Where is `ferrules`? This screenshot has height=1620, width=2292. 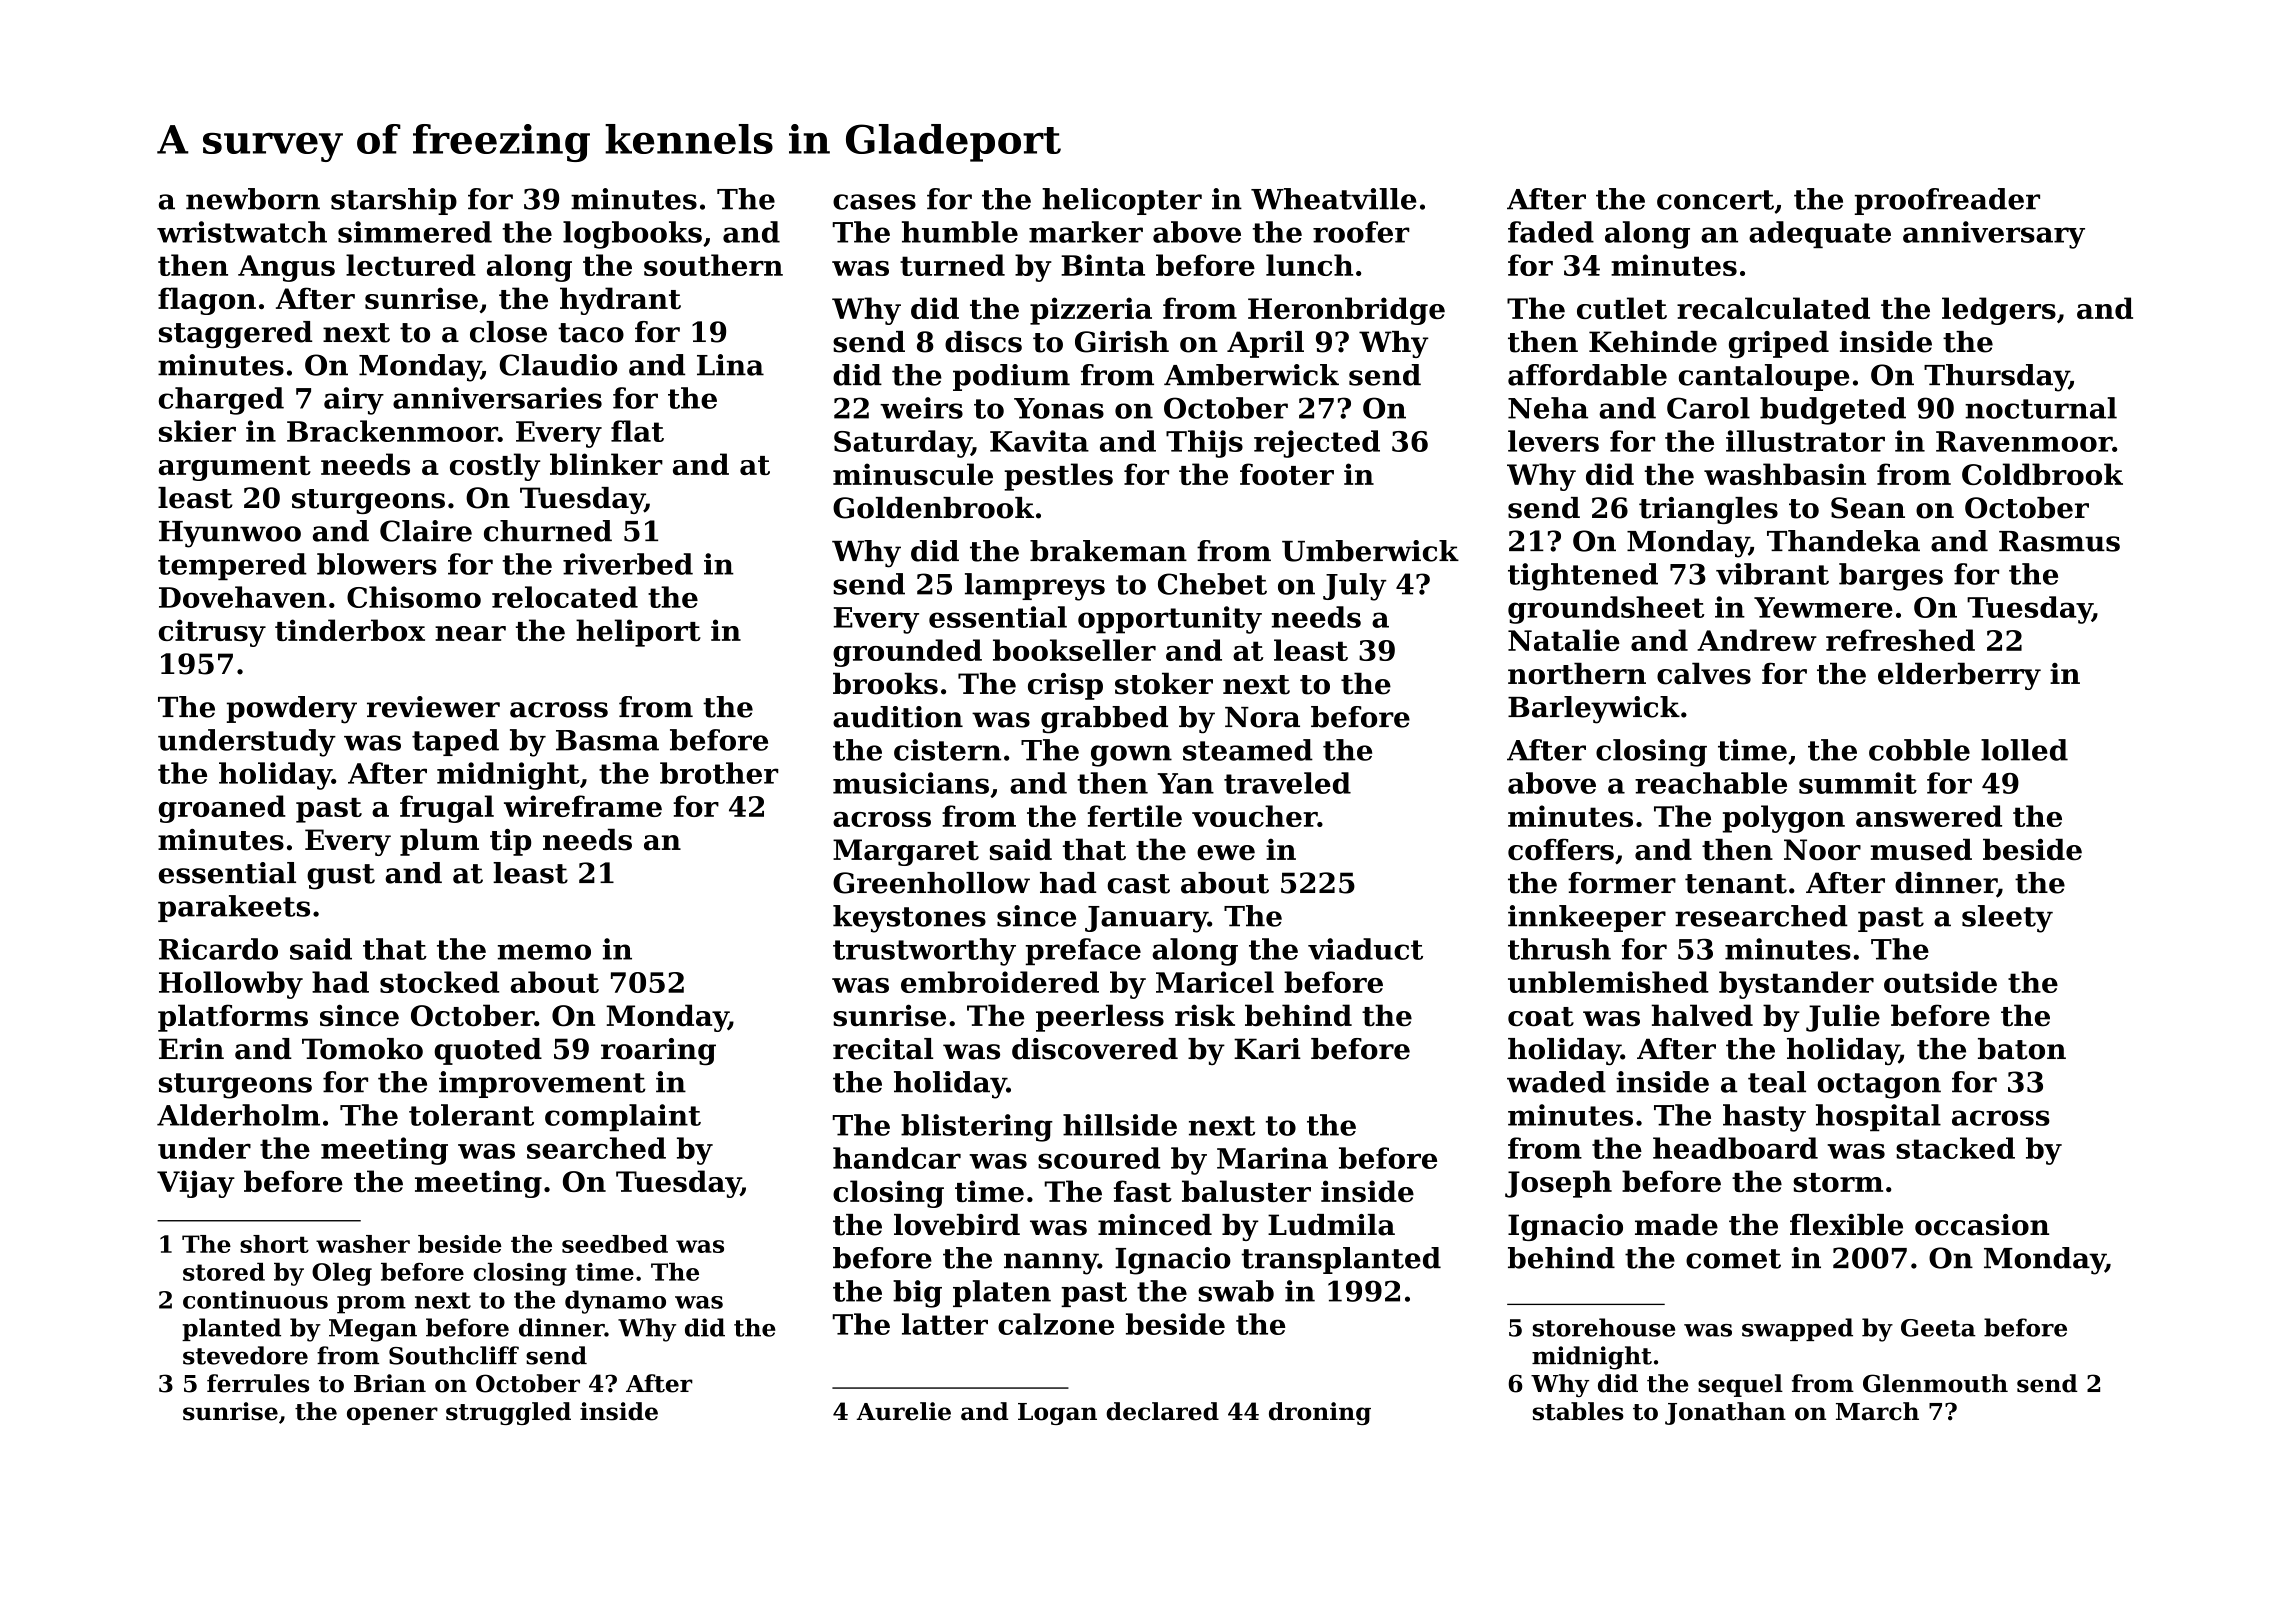 ferrules is located at coordinates (258, 1383).
